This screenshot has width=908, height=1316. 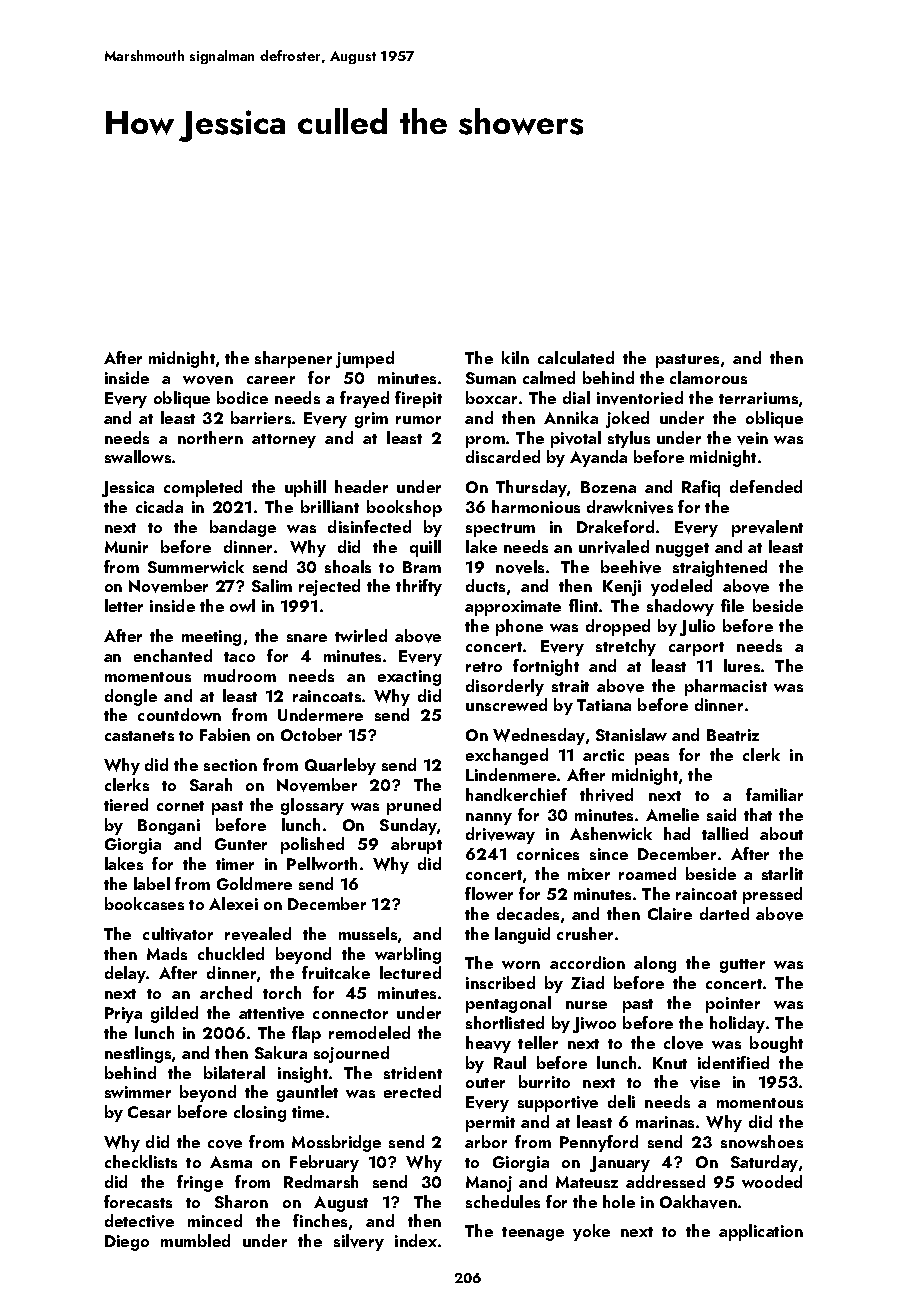 What do you see at coordinates (591, 1232) in the screenshot?
I see `yoke` at bounding box center [591, 1232].
